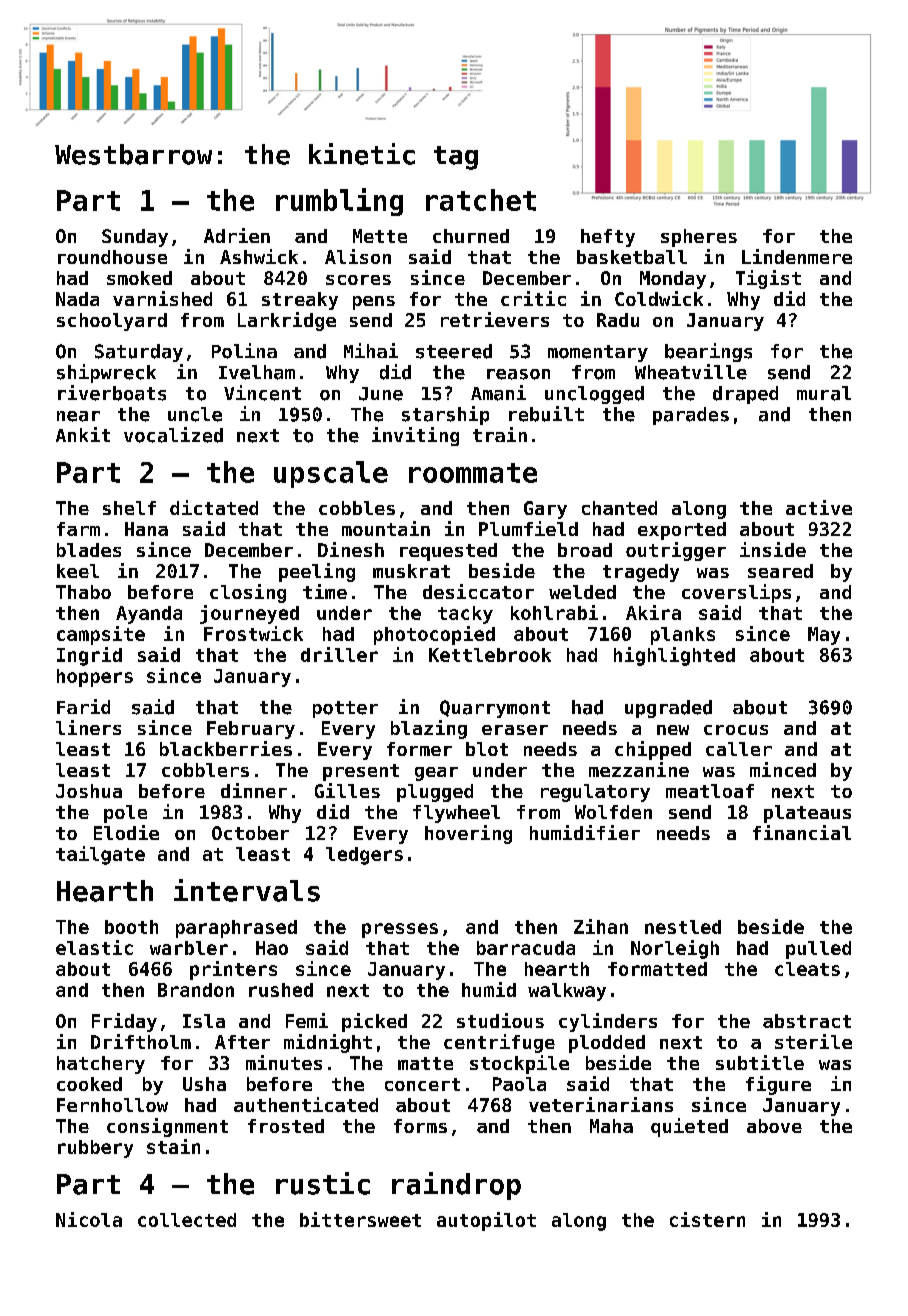 Image resolution: width=908 pixels, height=1316 pixels. Describe the element at coordinates (567, 992) in the document. I see `walkway` at that location.
